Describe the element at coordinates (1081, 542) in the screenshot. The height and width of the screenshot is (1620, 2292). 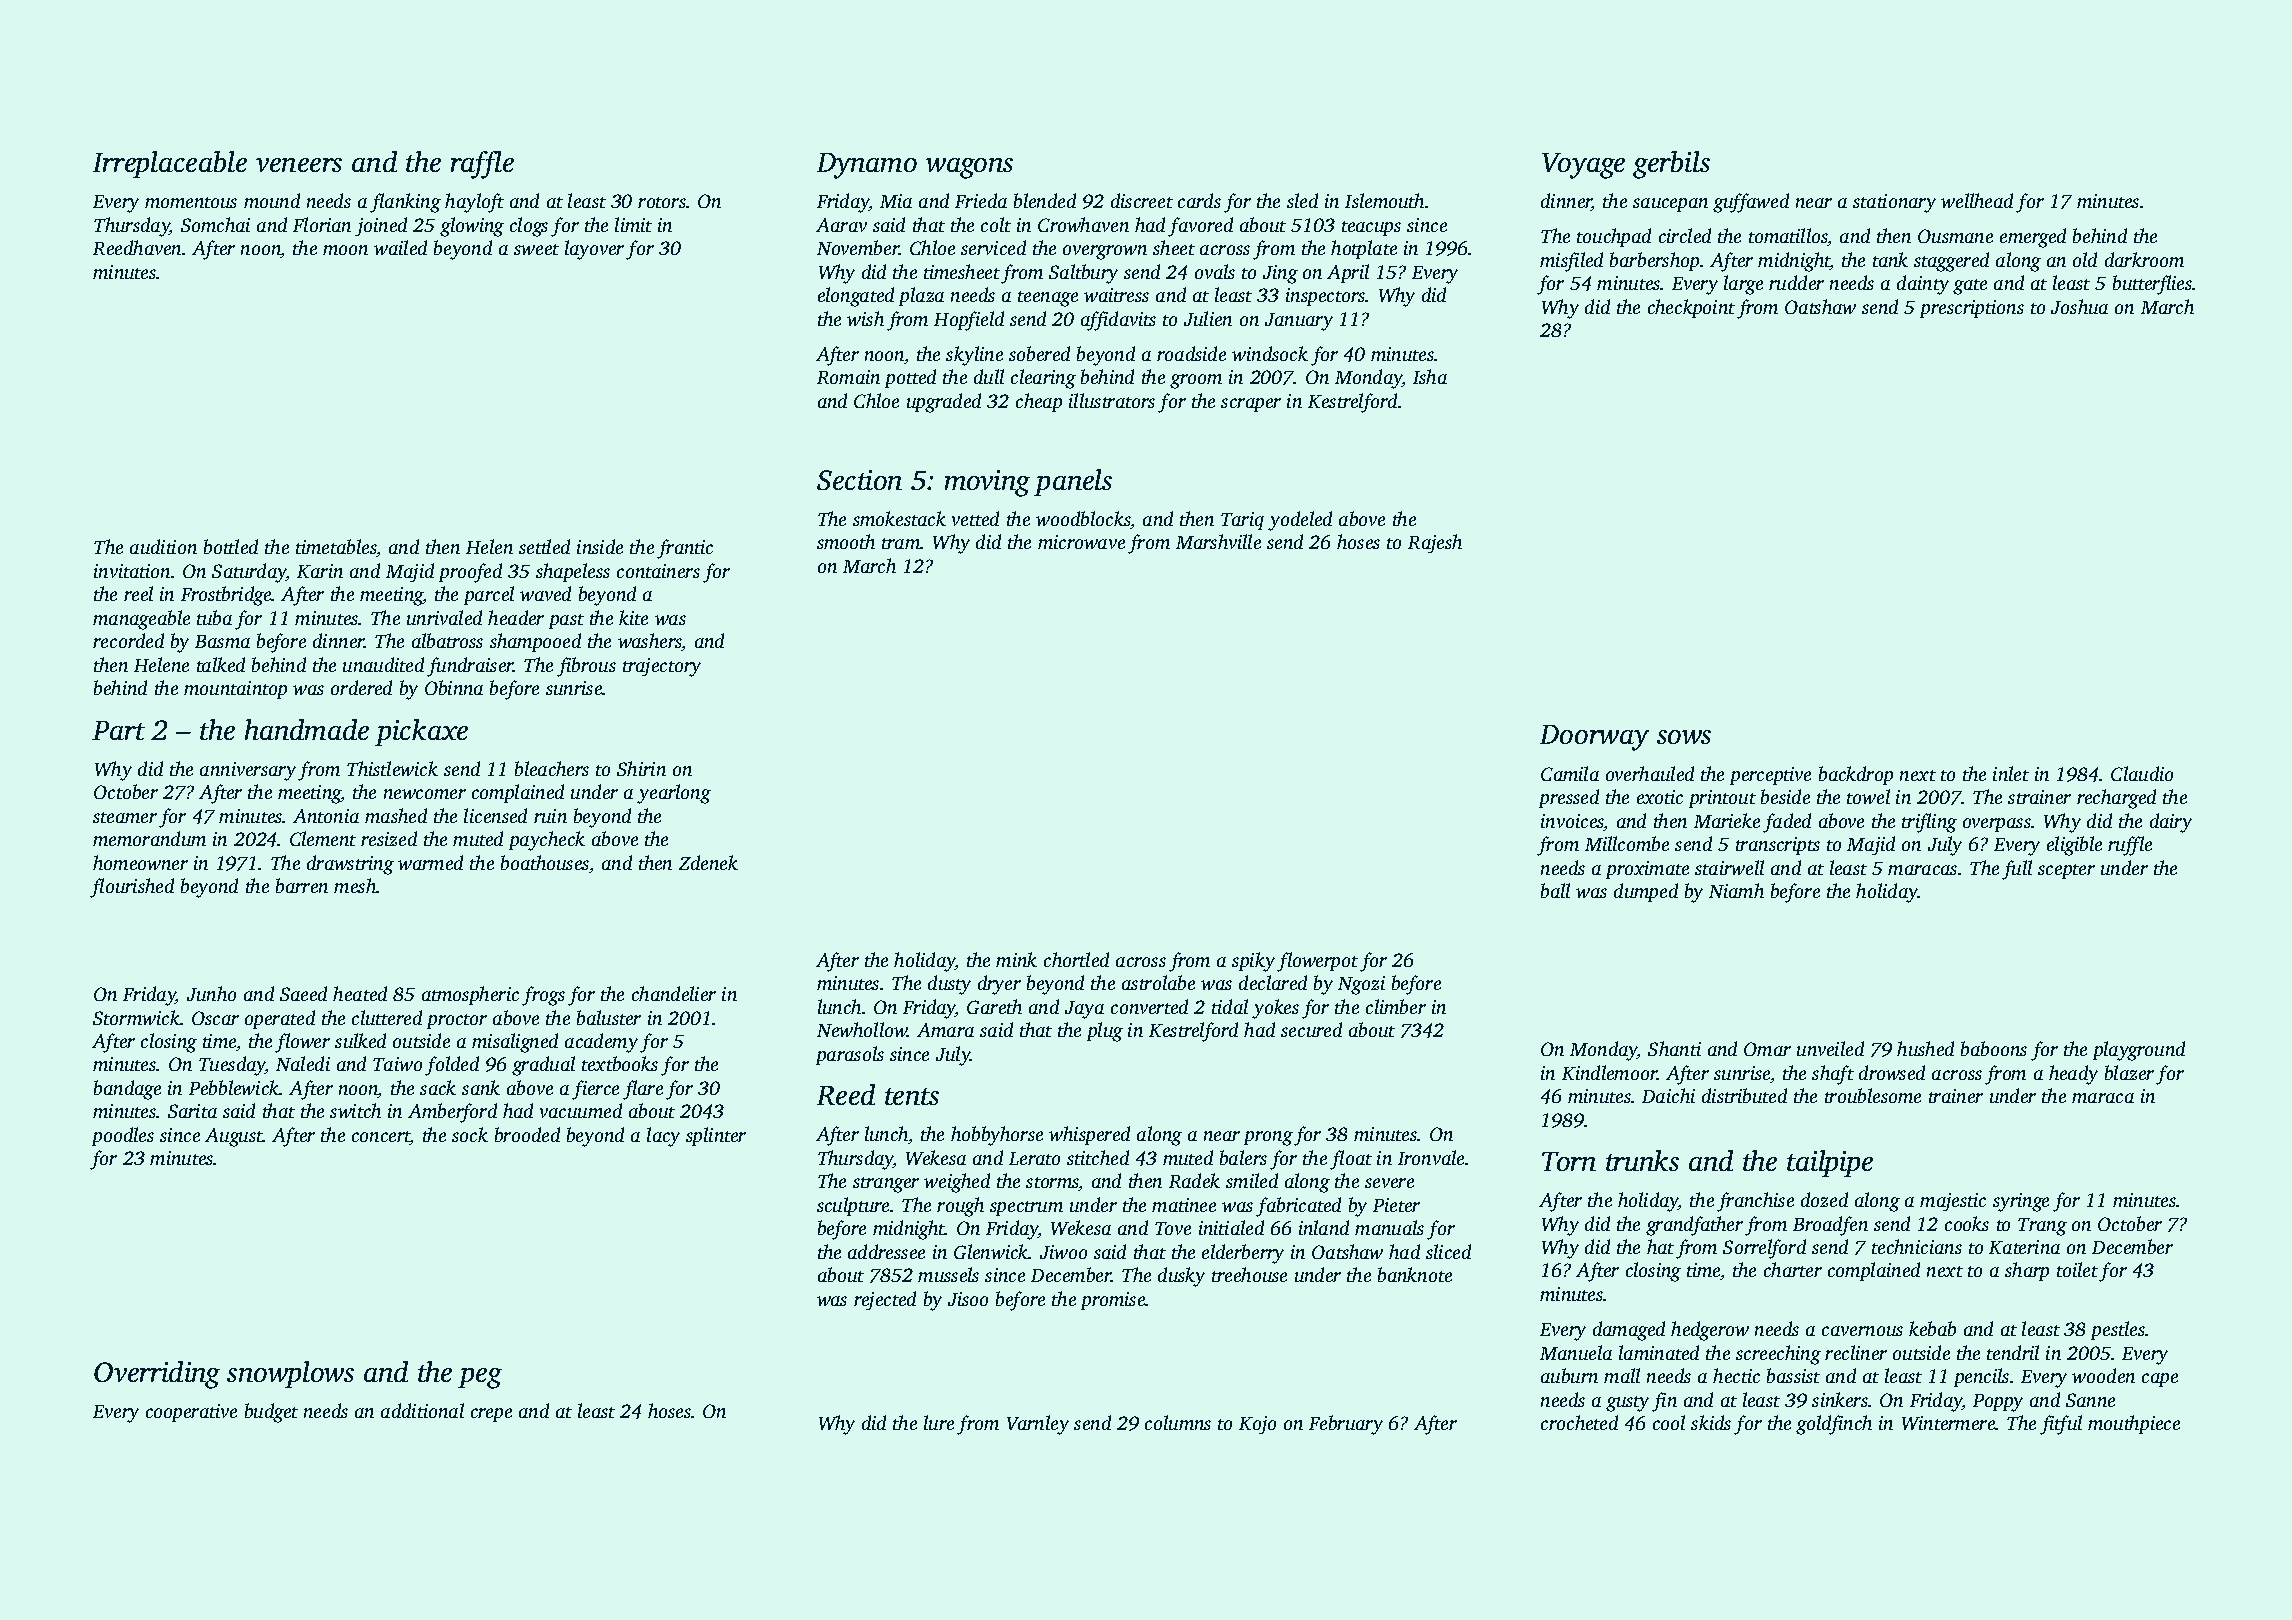
I see `microwave` at that location.
